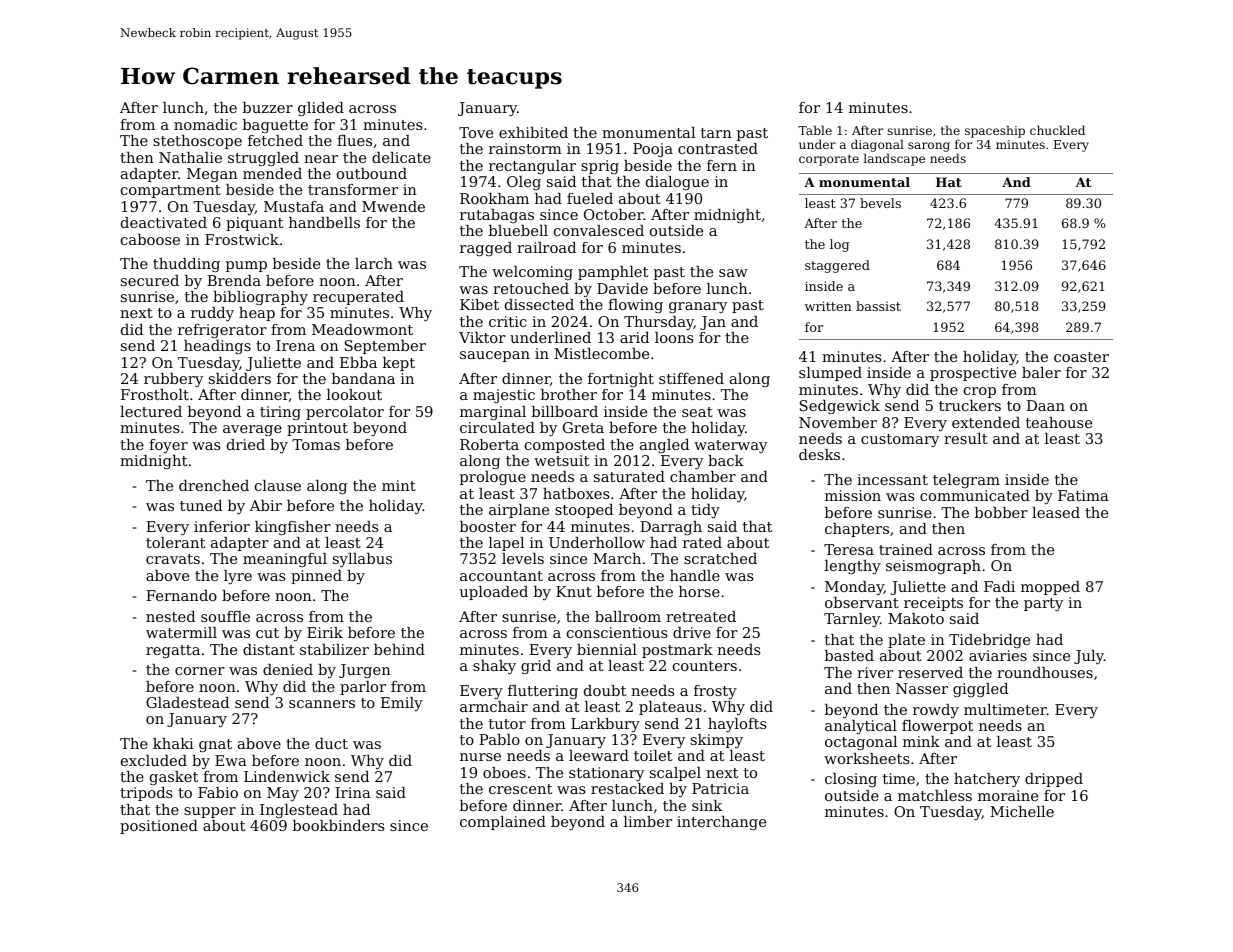 The width and height of the page is (1233, 952). Describe the element at coordinates (494, 667) in the page. I see `shaky` at that location.
